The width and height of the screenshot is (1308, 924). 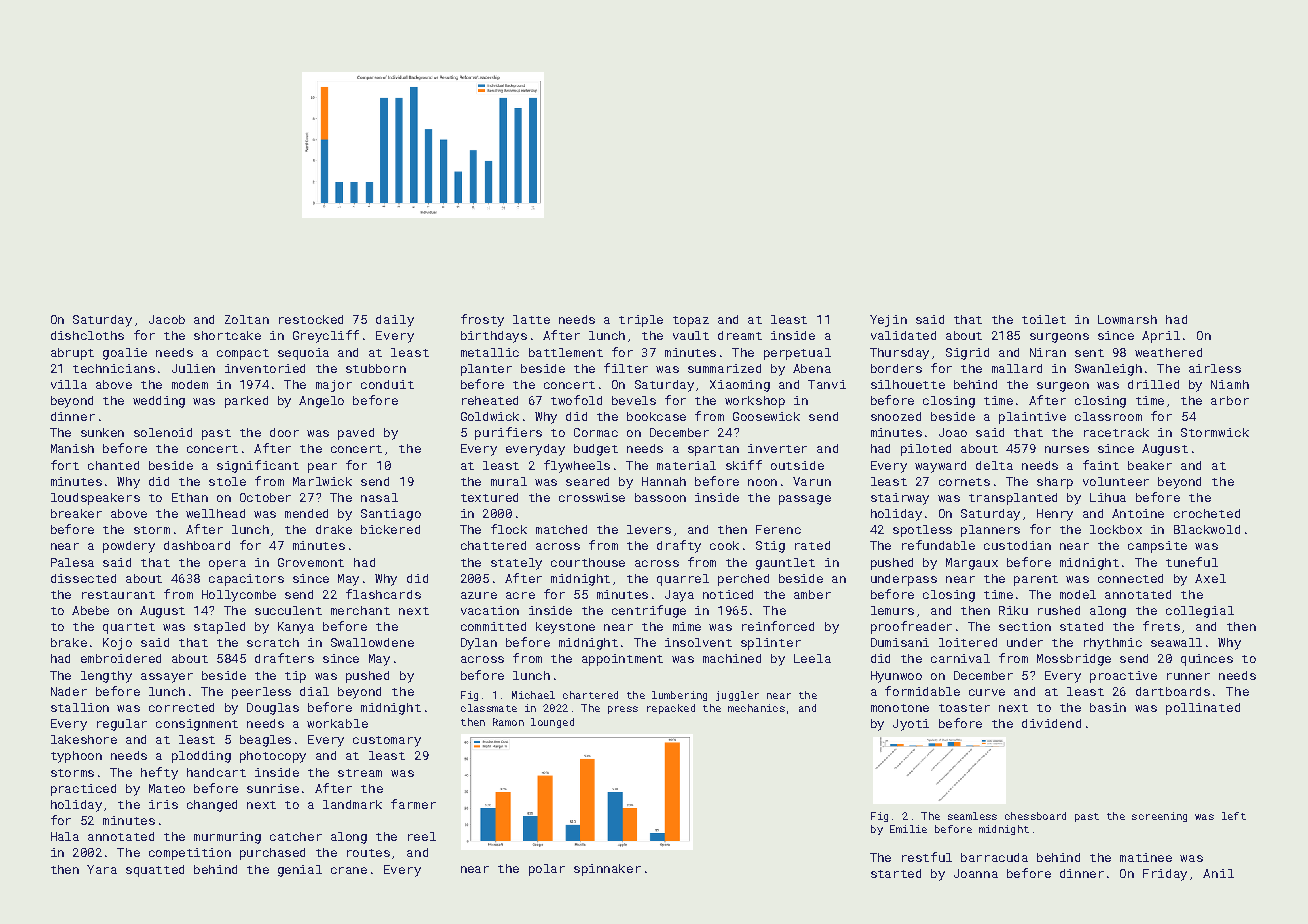 What do you see at coordinates (1044, 319) in the screenshot?
I see `toilet` at bounding box center [1044, 319].
